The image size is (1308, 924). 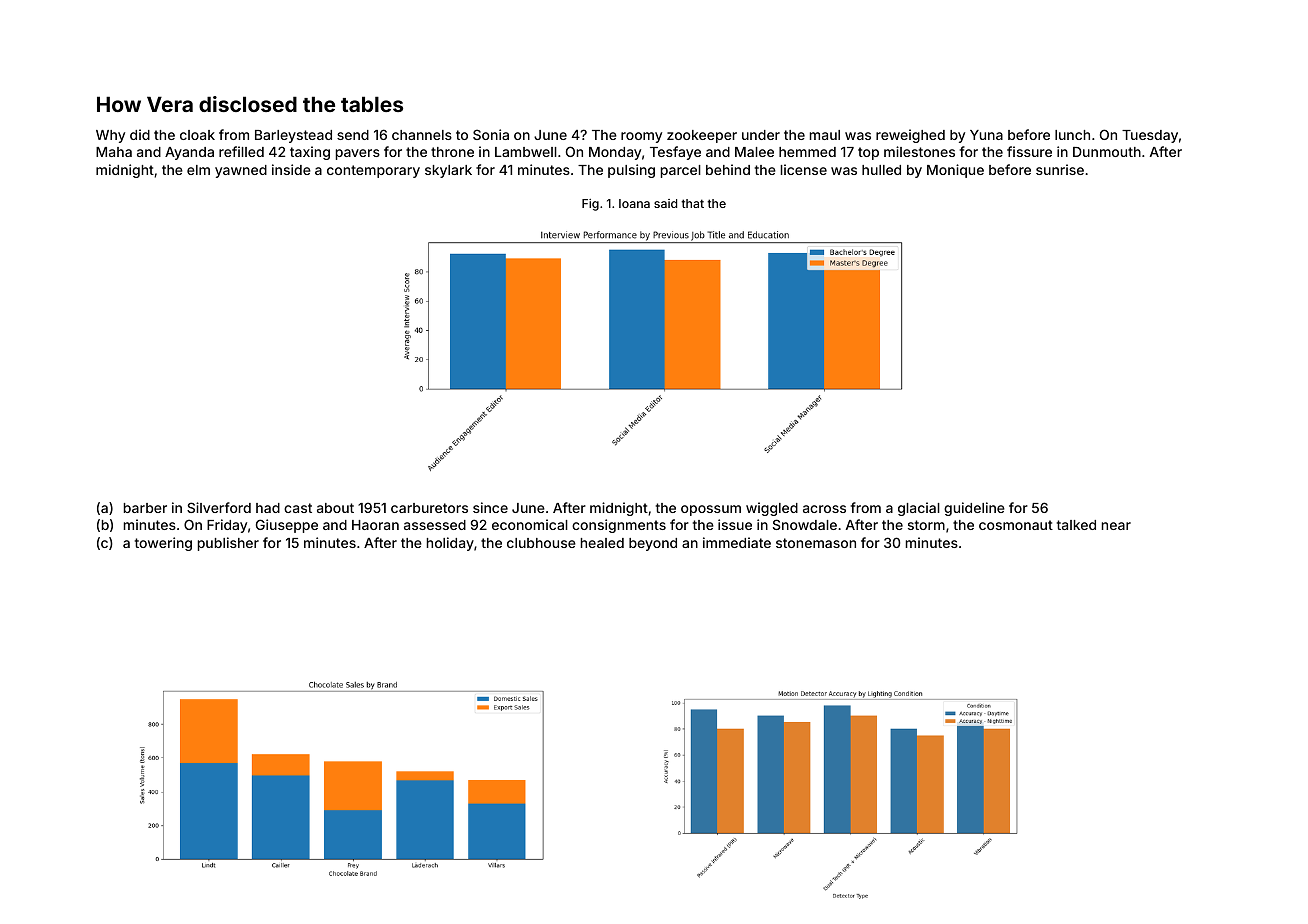 What do you see at coordinates (189, 153) in the screenshot?
I see `Ayanda` at bounding box center [189, 153].
